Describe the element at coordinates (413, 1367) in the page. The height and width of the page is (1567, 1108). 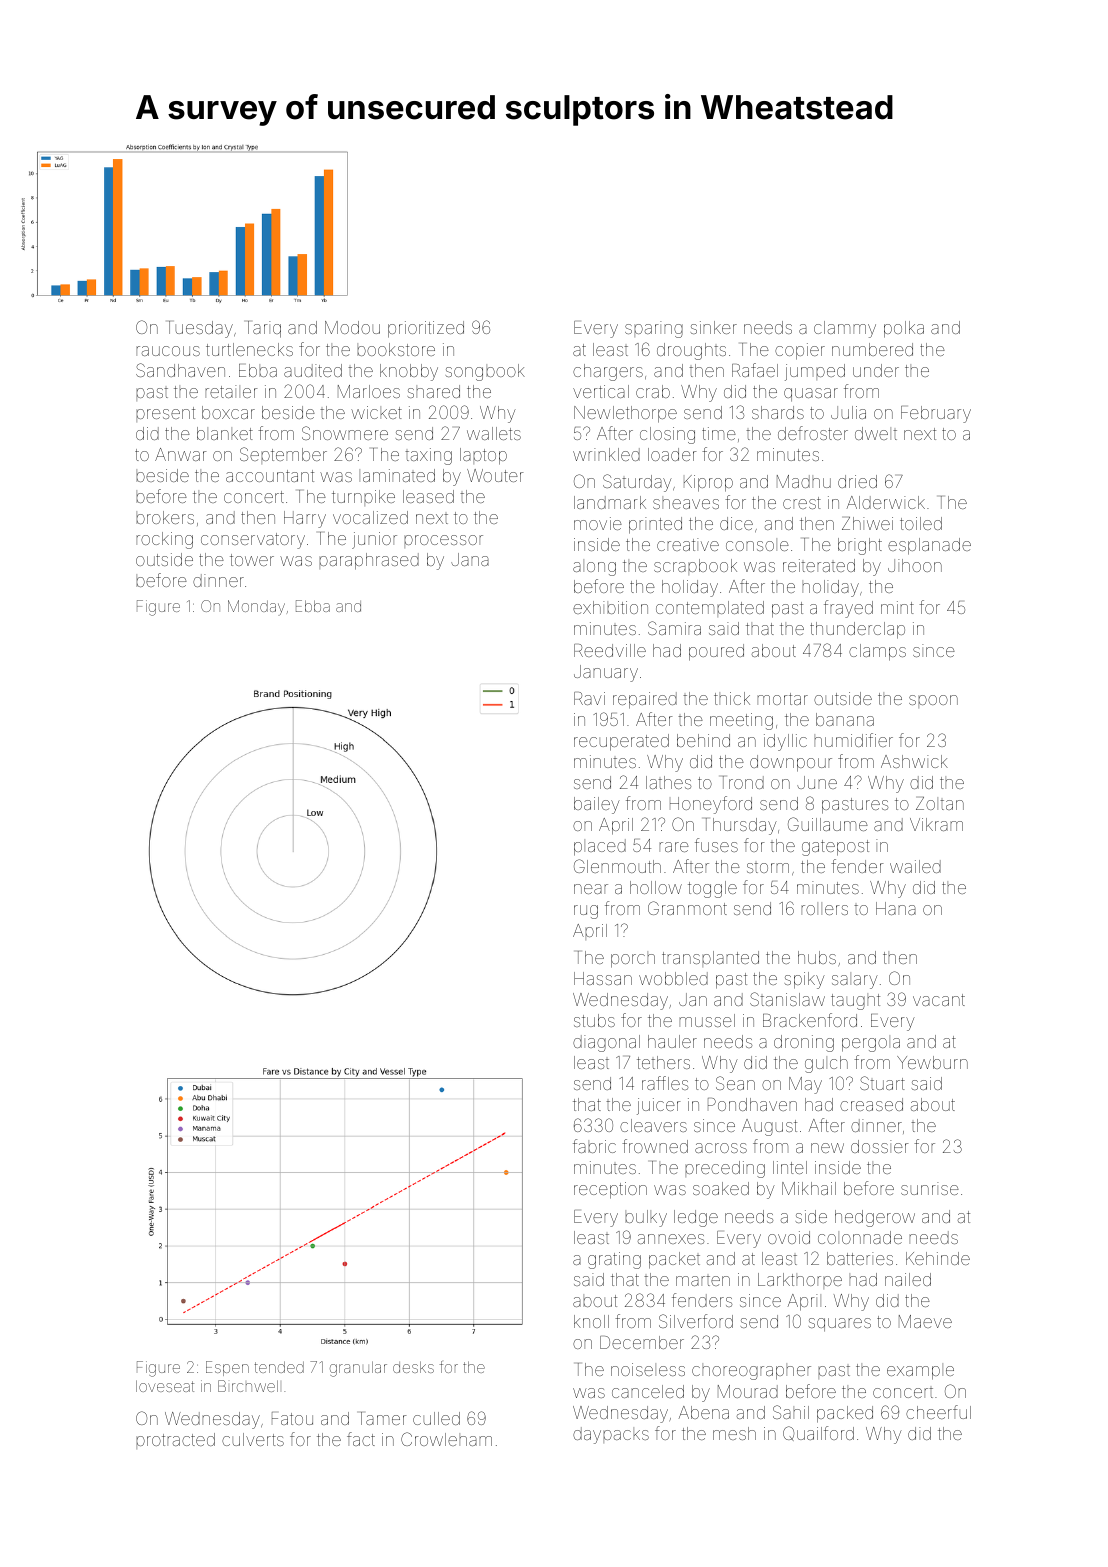
I see `desks` at that location.
